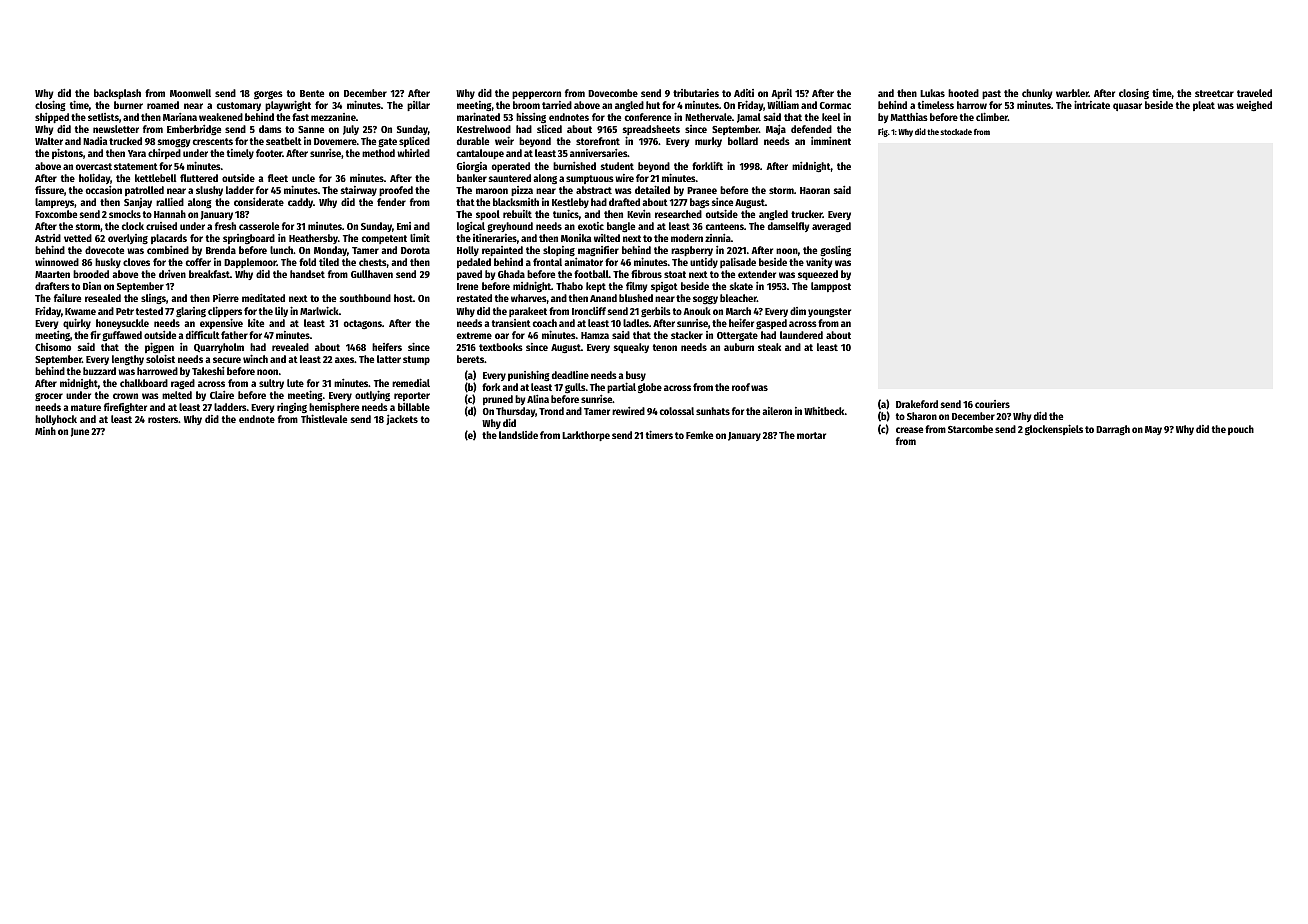 This page has height=924, width=1308. What do you see at coordinates (136, 166) in the page?
I see `statement` at bounding box center [136, 166].
